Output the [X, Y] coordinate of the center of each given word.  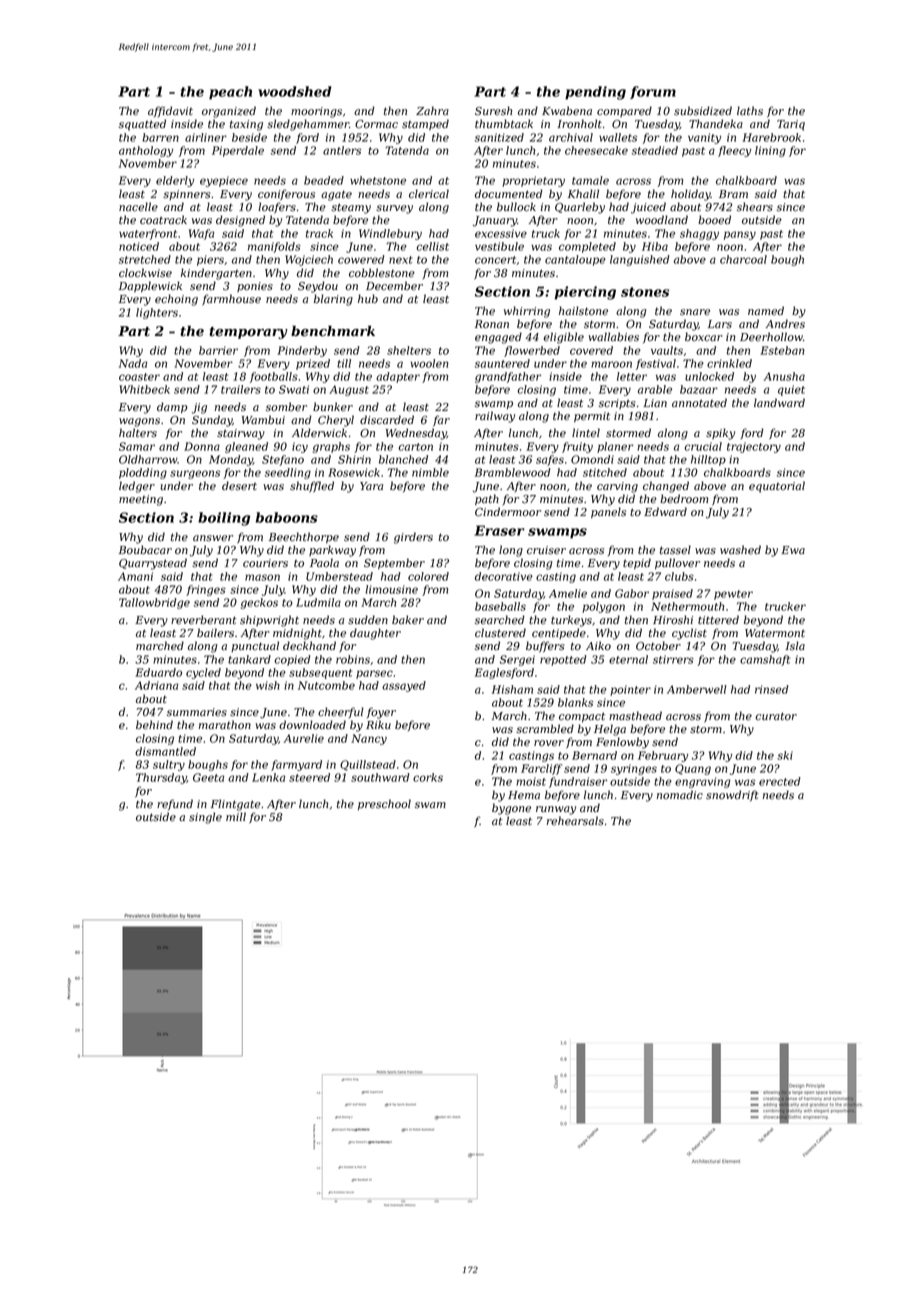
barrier [218, 350]
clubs [679, 576]
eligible [564, 338]
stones [645, 292]
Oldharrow [148, 459]
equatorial [777, 487]
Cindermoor [508, 512]
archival [571, 137]
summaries [197, 712]
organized [229, 112]
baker [408, 620]
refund [175, 804]
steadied [655, 150]
